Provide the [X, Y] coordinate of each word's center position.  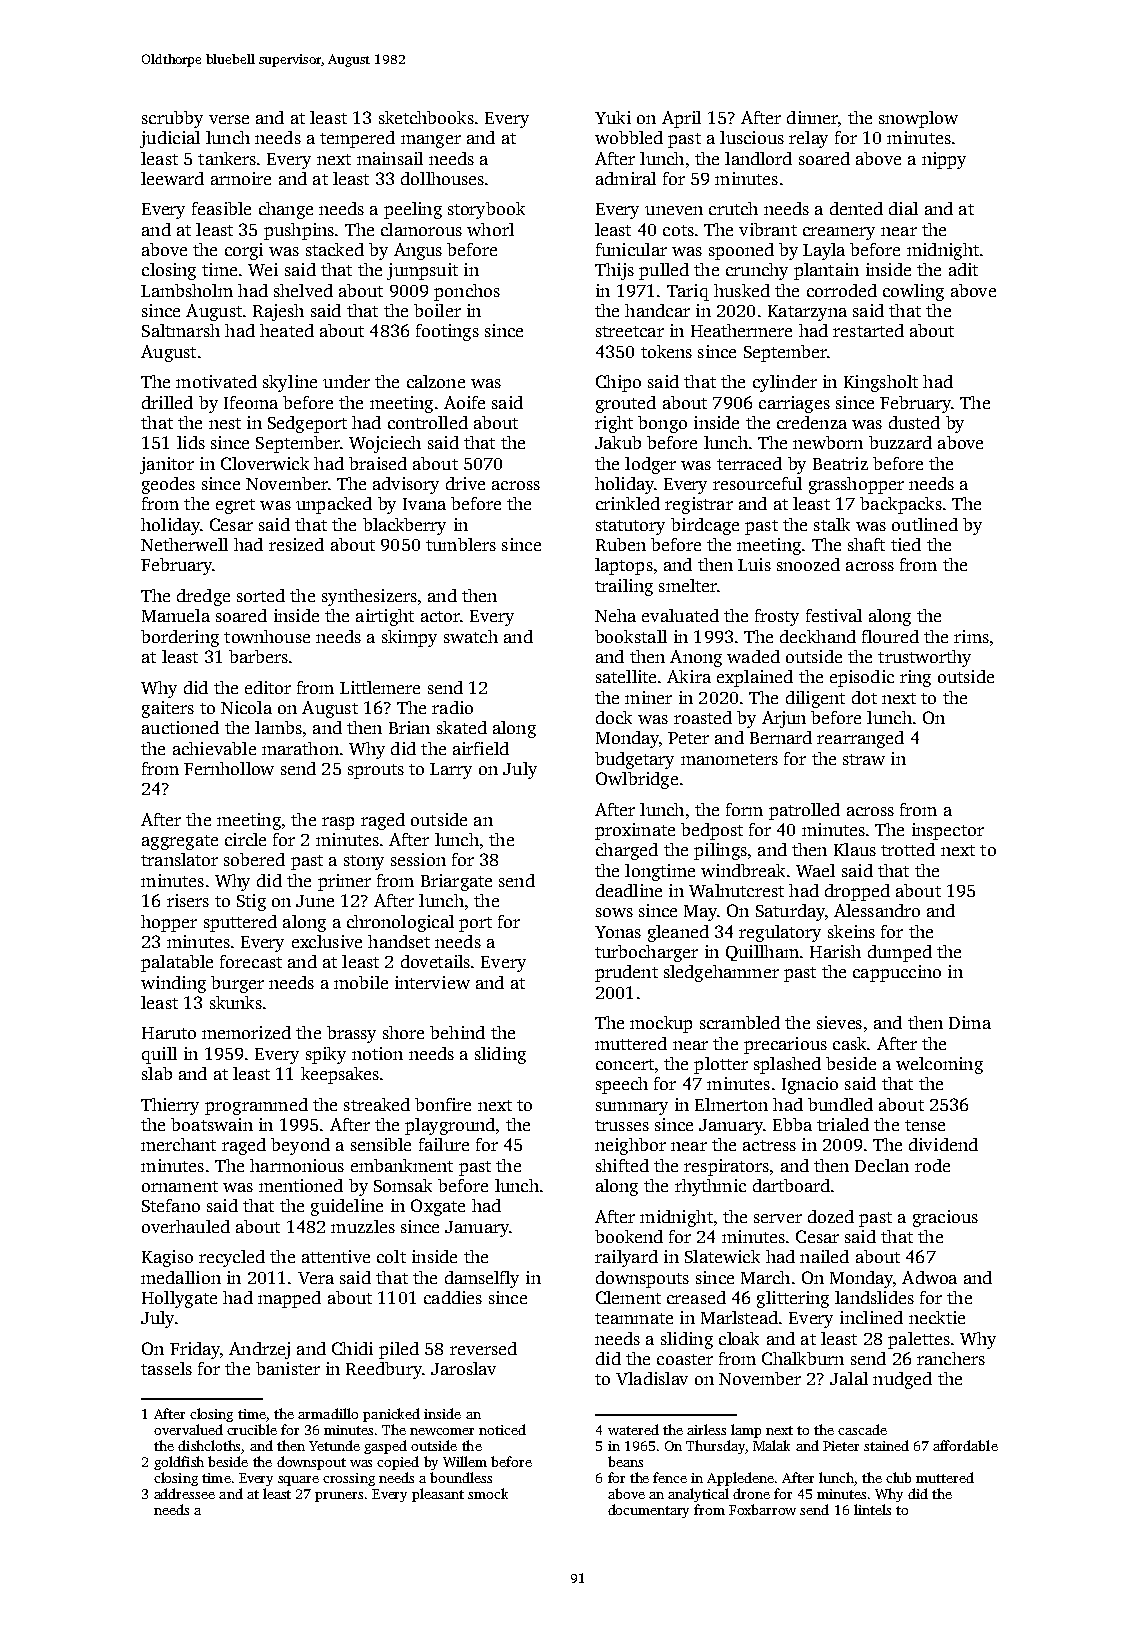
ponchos [467, 292]
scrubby [172, 119]
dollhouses [442, 178]
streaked [377, 1104]
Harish [835, 951]
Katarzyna [807, 313]
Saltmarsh [181, 330]
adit [963, 269]
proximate [635, 831]
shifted [622, 1165]
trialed [843, 1124]
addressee [184, 1493]
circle [245, 839]
